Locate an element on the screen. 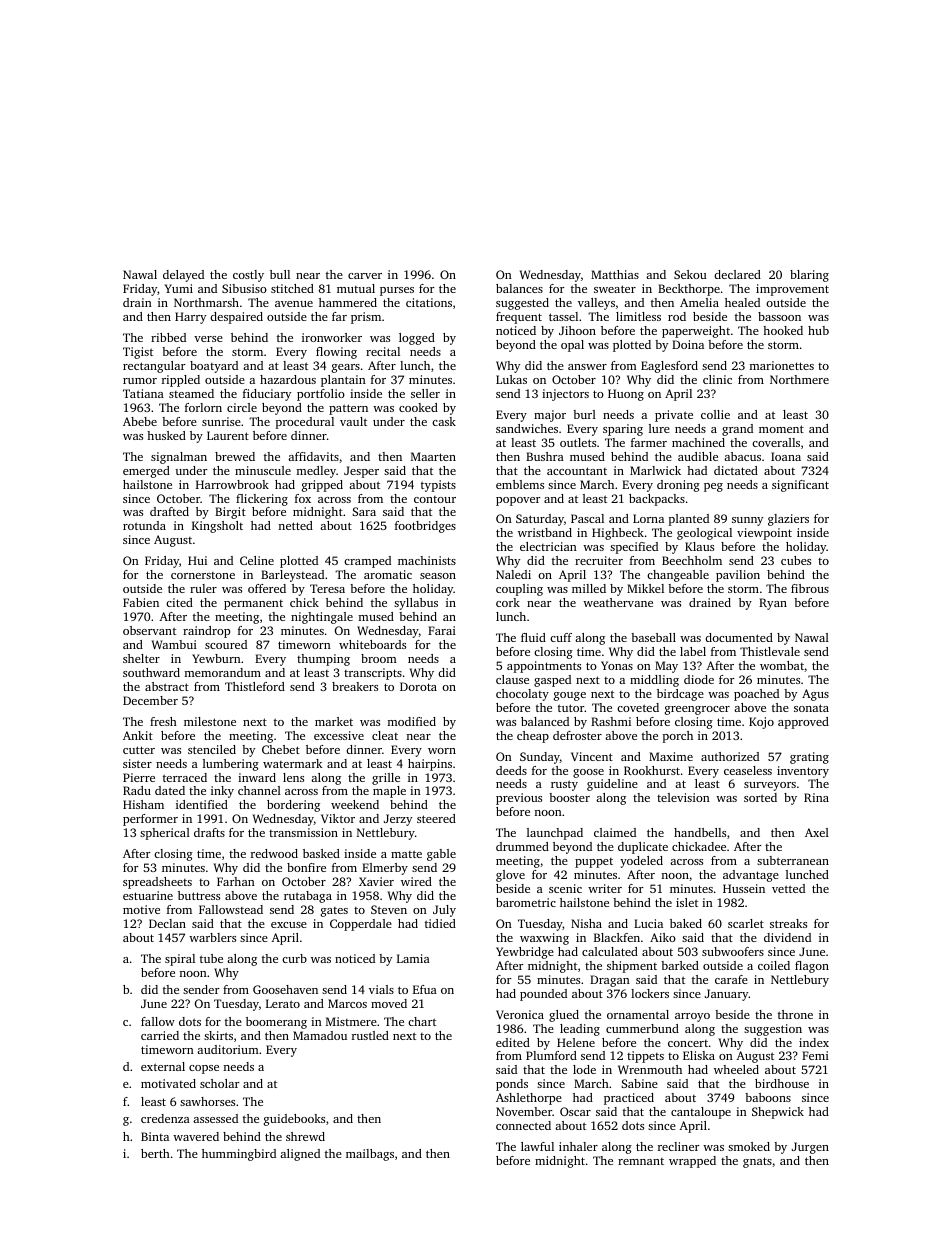  berth is located at coordinates (155, 1153).
